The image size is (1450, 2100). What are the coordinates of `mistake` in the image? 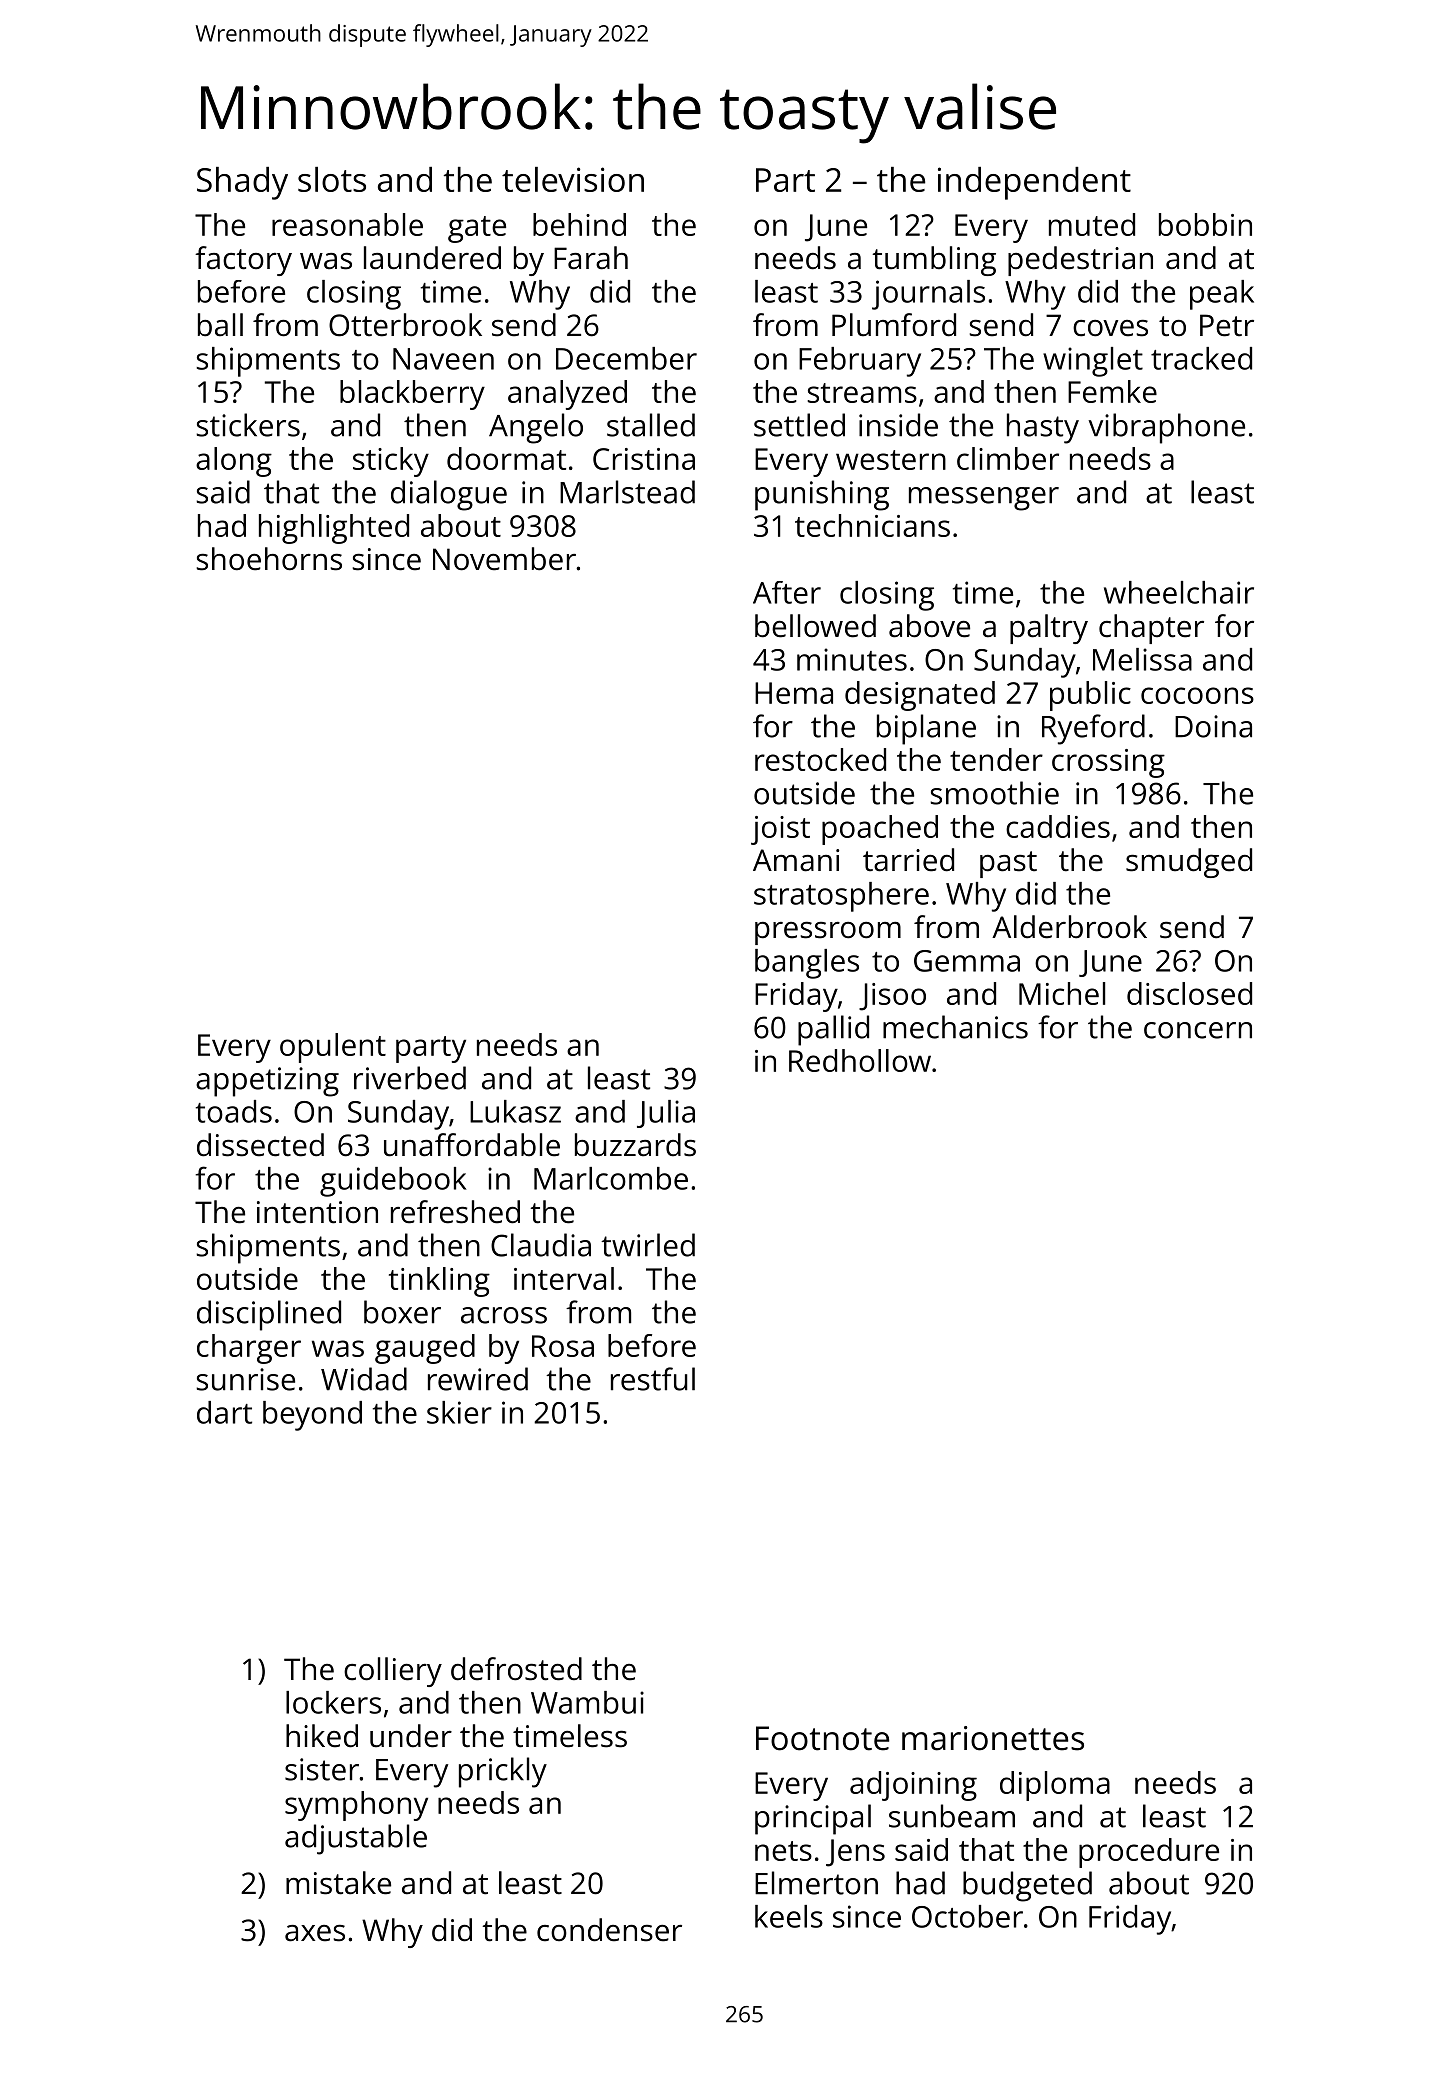 It's located at (338, 1883).
